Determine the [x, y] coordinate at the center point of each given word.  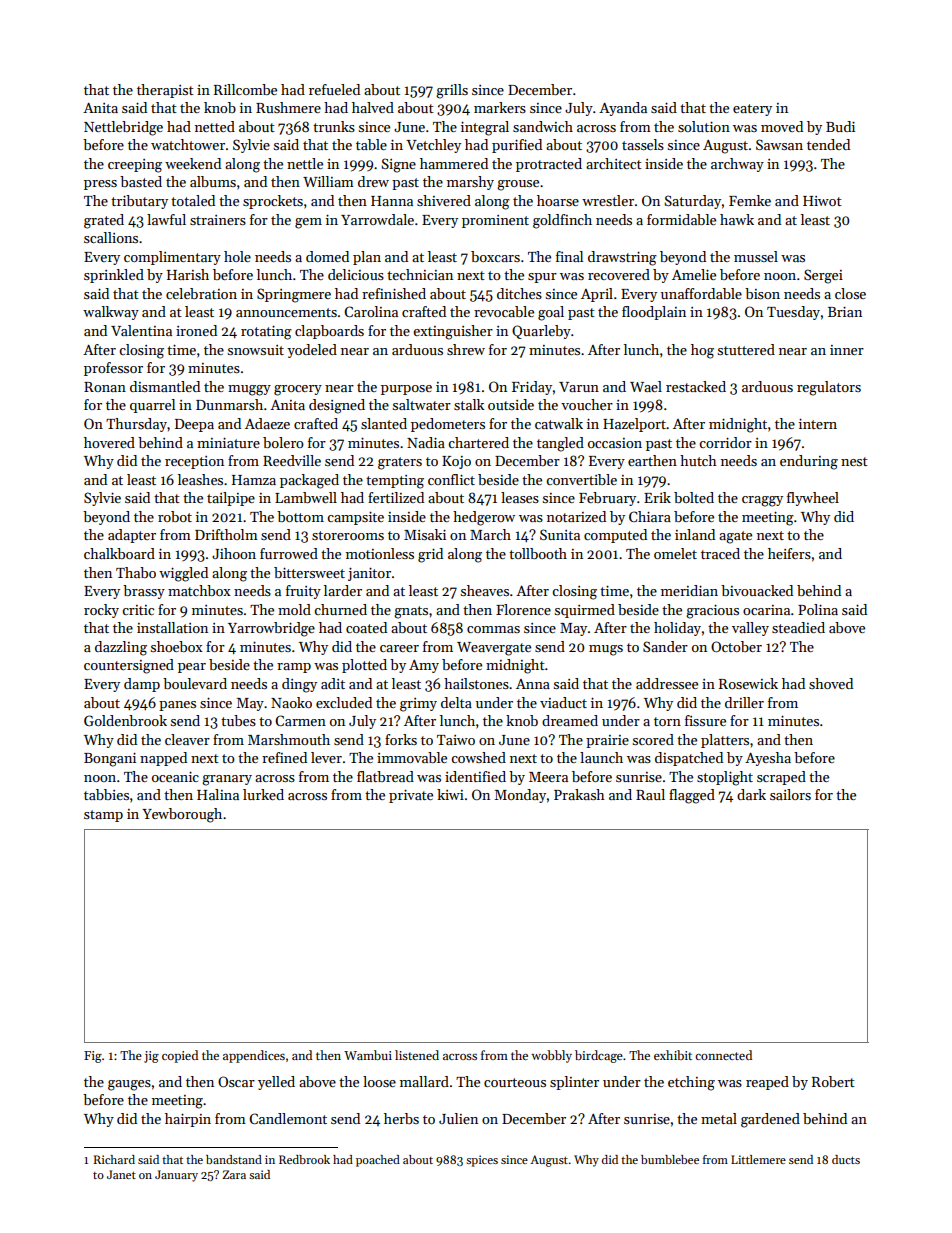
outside [511, 404]
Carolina [371, 311]
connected [723, 1055]
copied [180, 1056]
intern [818, 423]
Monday [520, 796]
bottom [300, 516]
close [850, 293]
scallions [111, 237]
